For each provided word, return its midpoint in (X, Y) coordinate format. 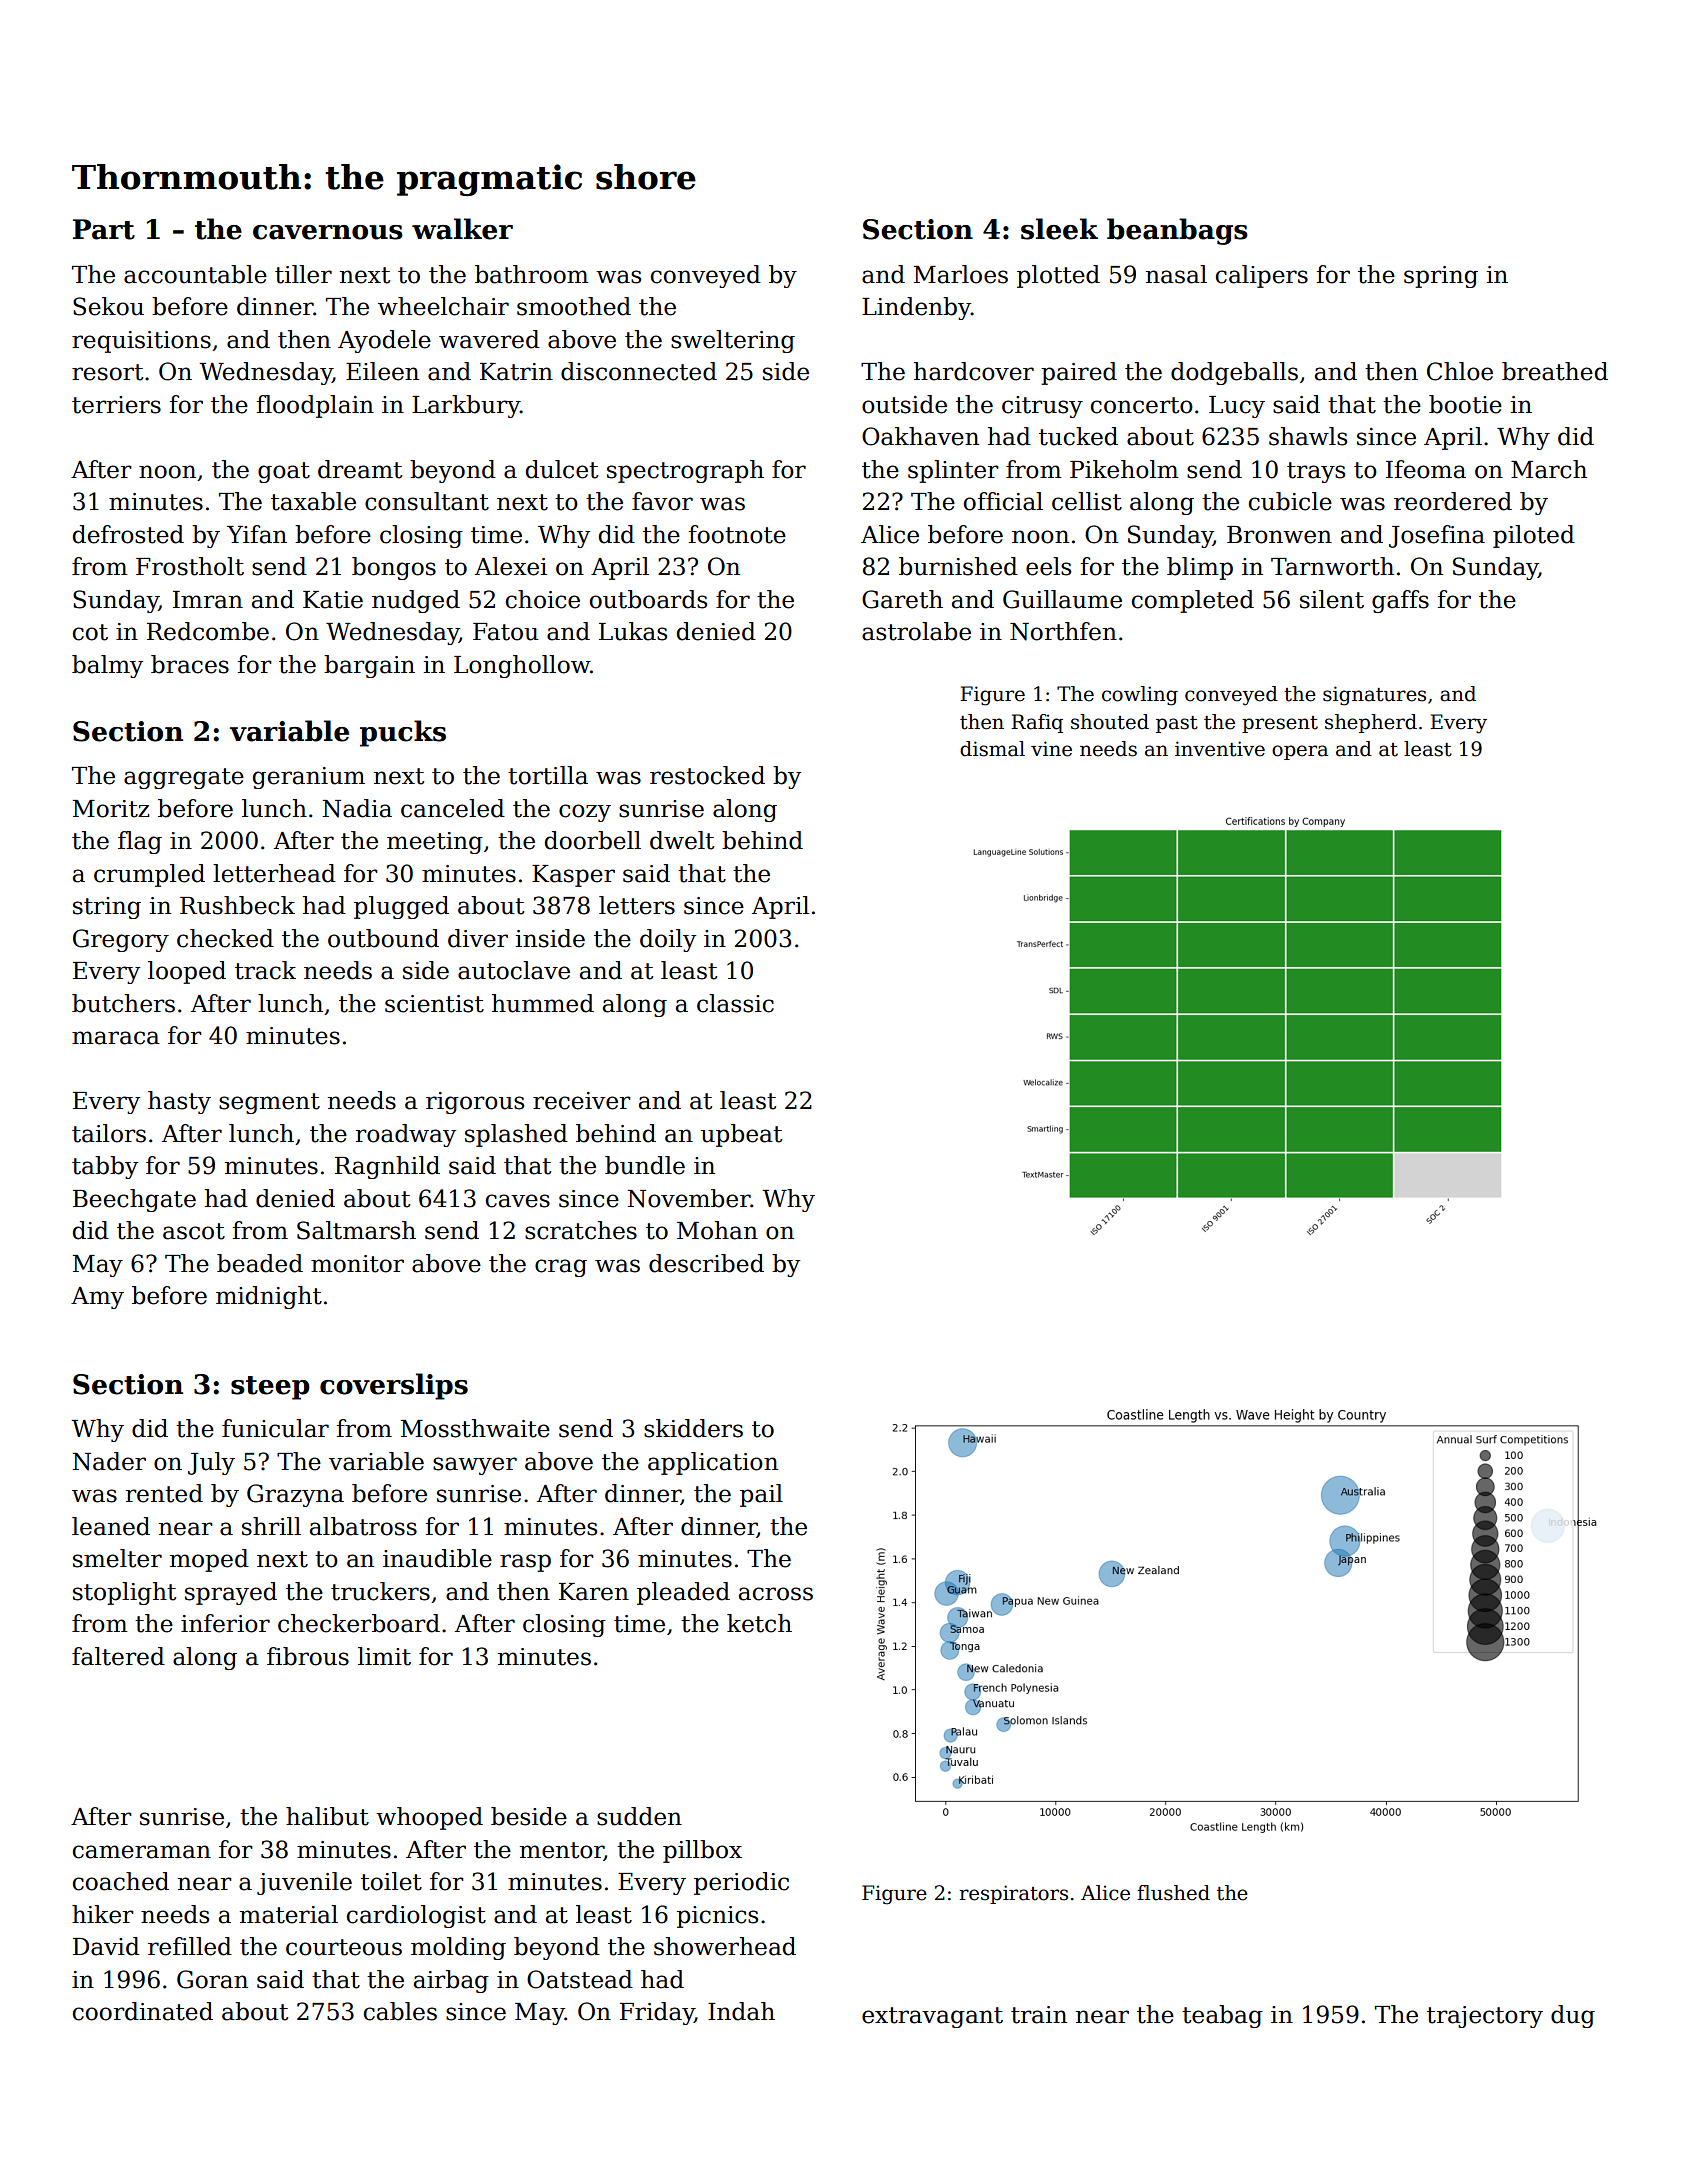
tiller (303, 274)
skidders (693, 1428)
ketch (759, 1623)
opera (1300, 752)
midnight (269, 1297)
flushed (1173, 1893)
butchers (123, 1003)
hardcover (974, 371)
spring (1441, 277)
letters (637, 905)
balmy (107, 666)
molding (458, 1948)
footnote (737, 534)
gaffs (1400, 601)
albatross (363, 1526)
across (776, 1594)
